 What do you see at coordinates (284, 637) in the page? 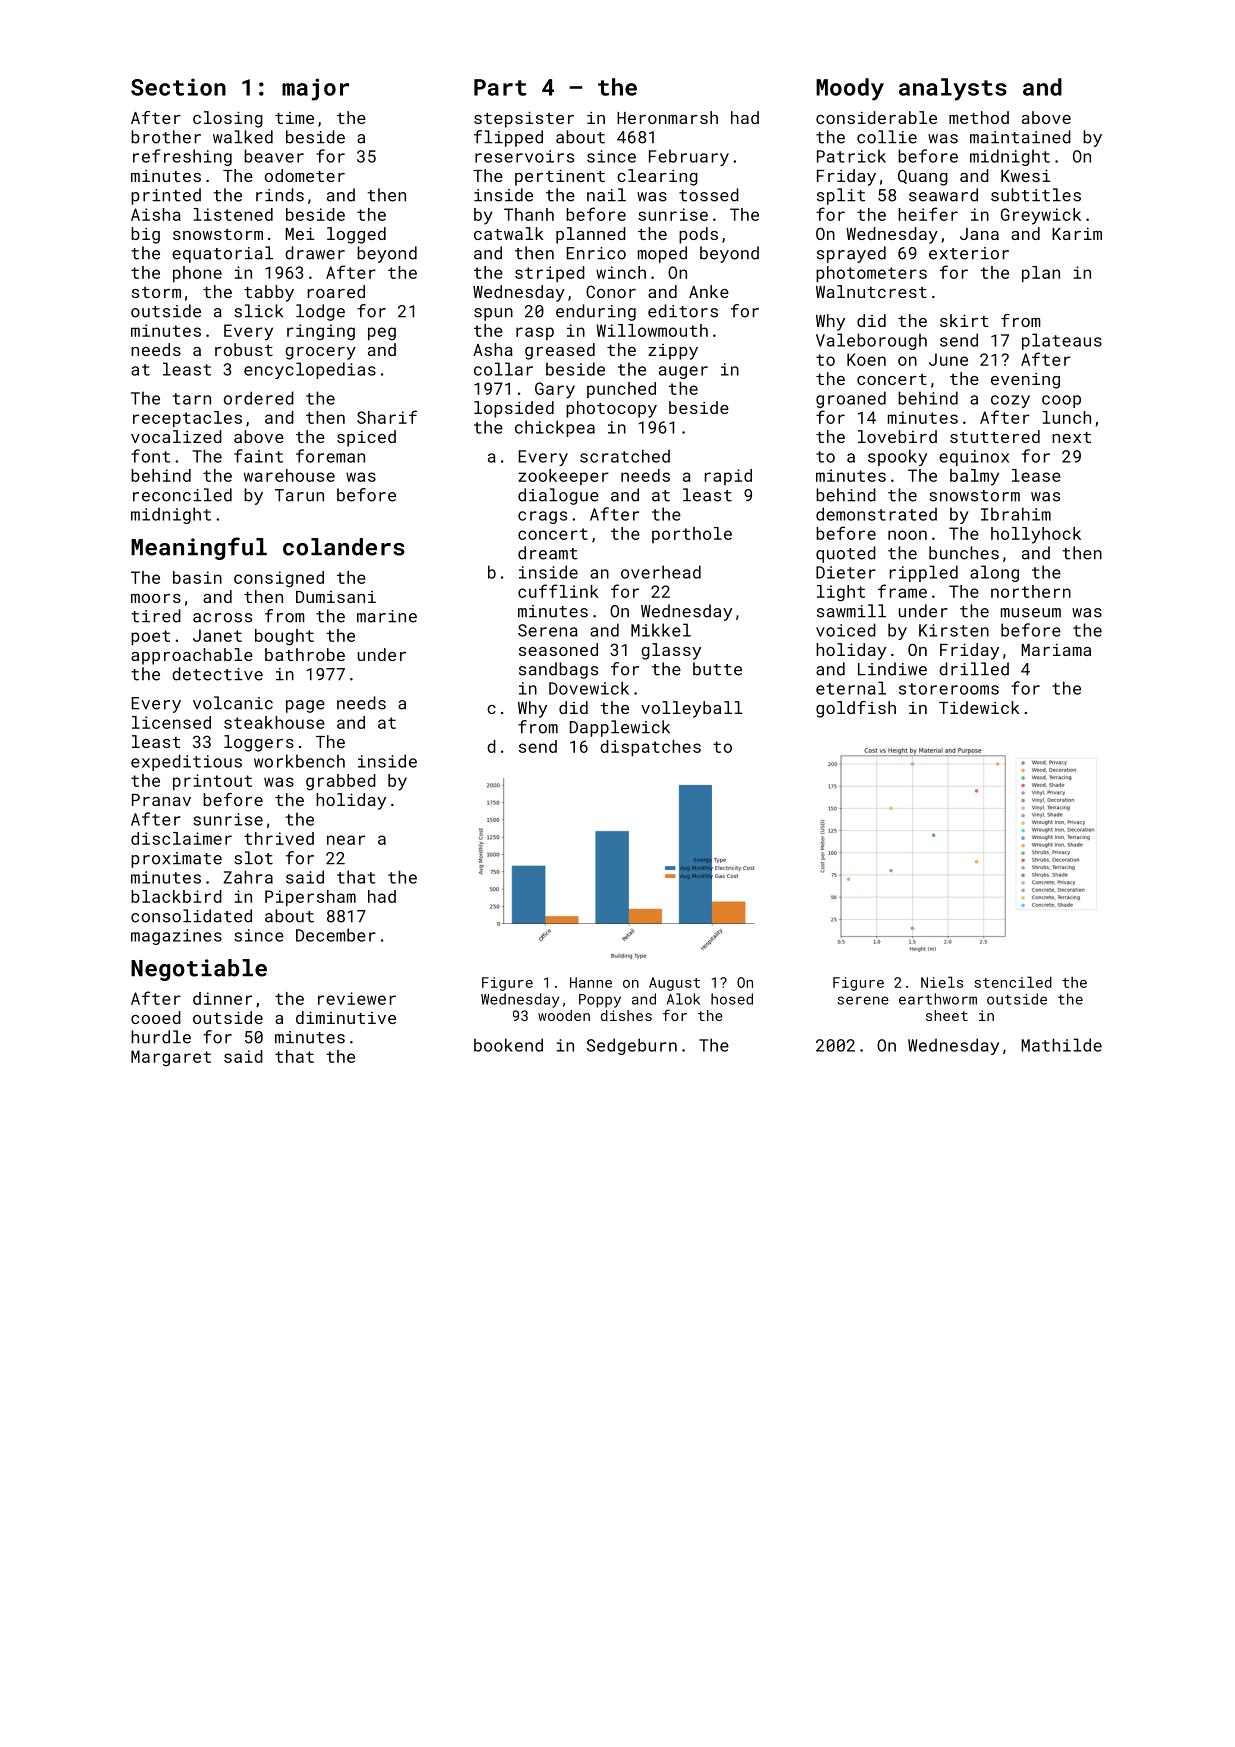
I see `bought` at bounding box center [284, 637].
